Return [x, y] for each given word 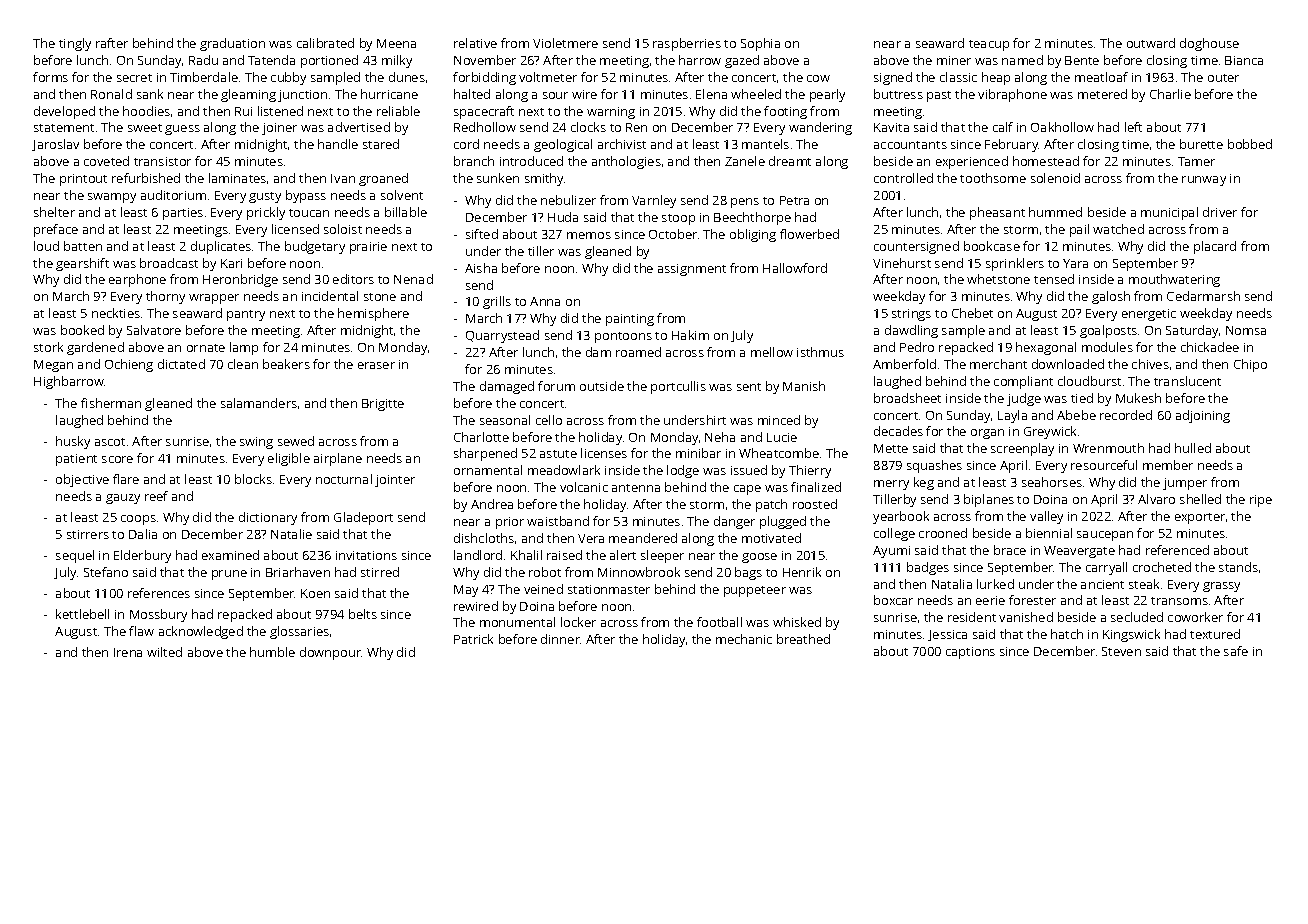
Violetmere [565, 43]
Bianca [1244, 60]
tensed [1054, 279]
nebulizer [568, 200]
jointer [395, 481]
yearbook [901, 517]
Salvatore [154, 330]
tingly [75, 44]
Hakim [690, 335]
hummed [1055, 212]
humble [272, 652]
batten [83, 246]
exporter [1200, 518]
